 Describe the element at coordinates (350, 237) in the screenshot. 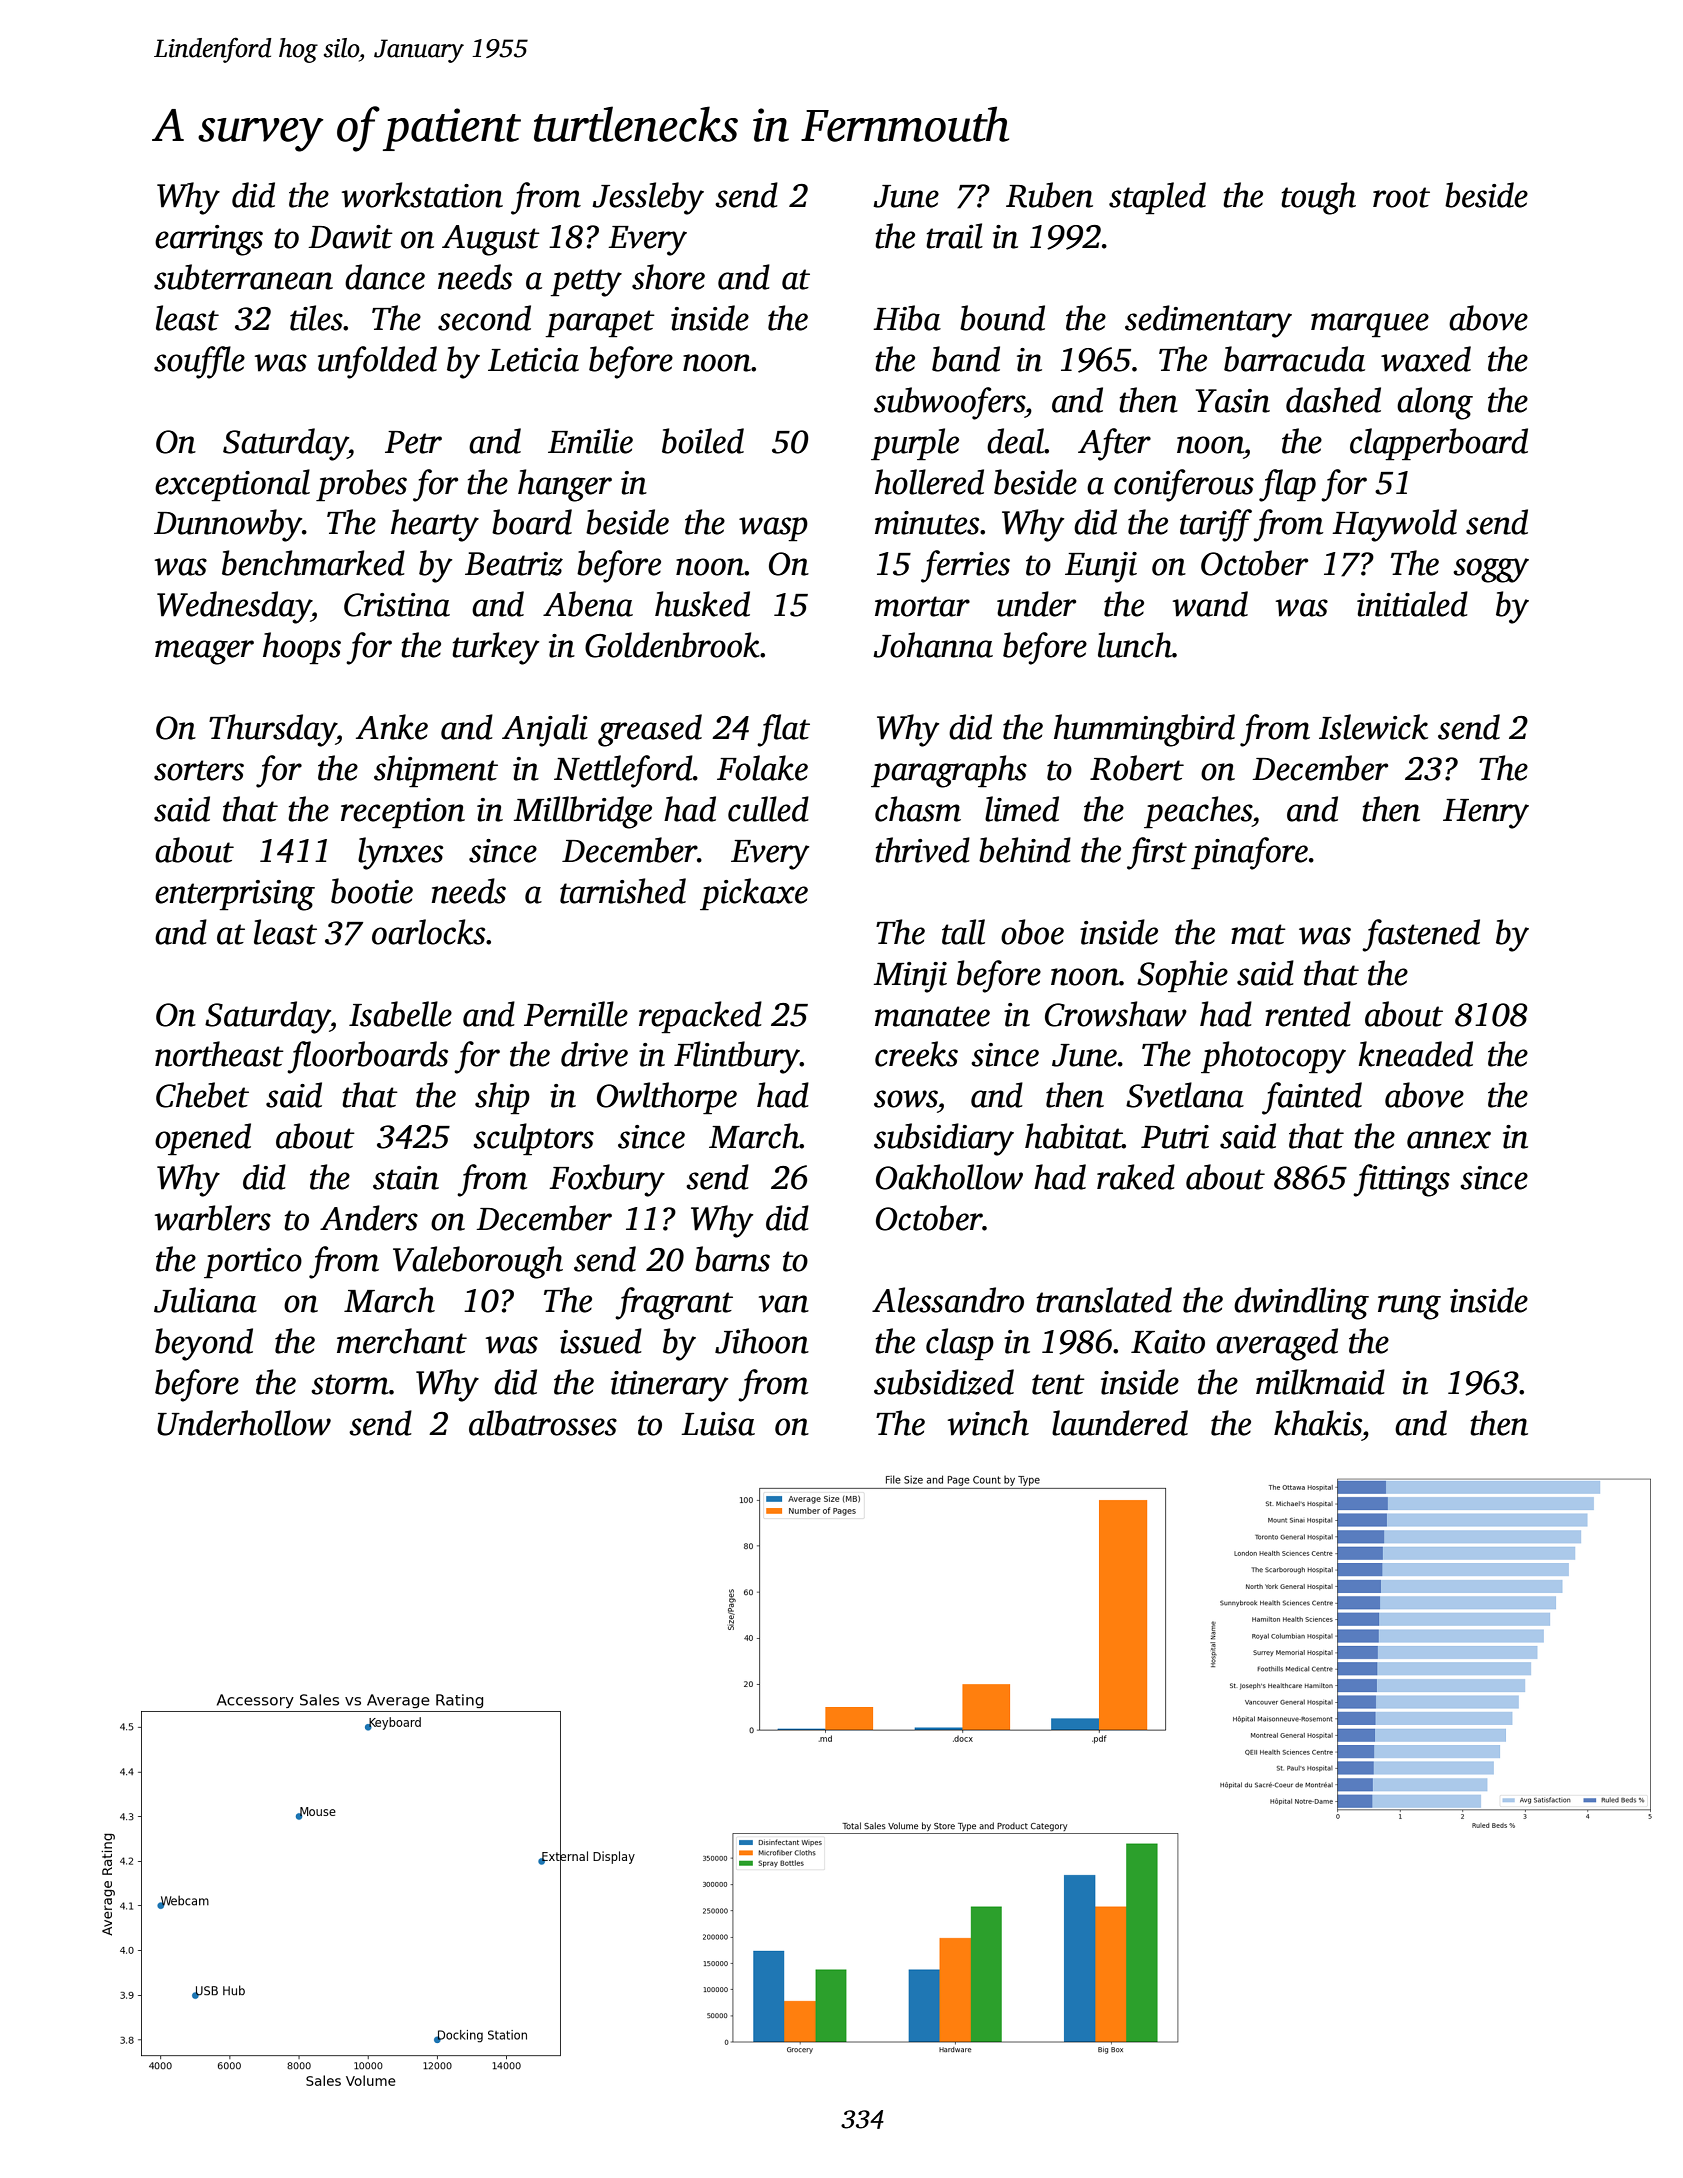

I see `Dawit` at that location.
